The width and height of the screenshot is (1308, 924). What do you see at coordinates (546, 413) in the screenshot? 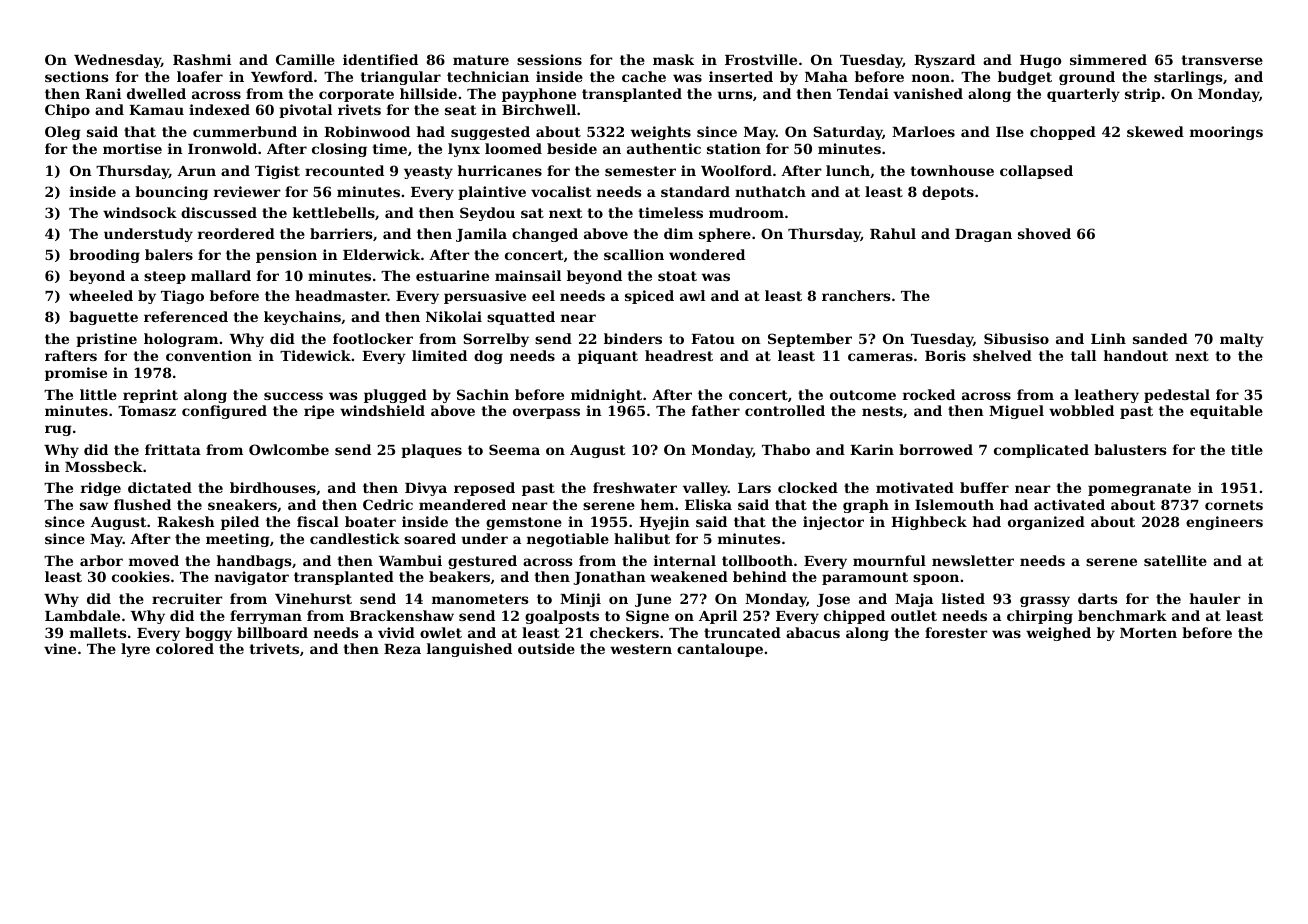
I see `overpass` at bounding box center [546, 413].
